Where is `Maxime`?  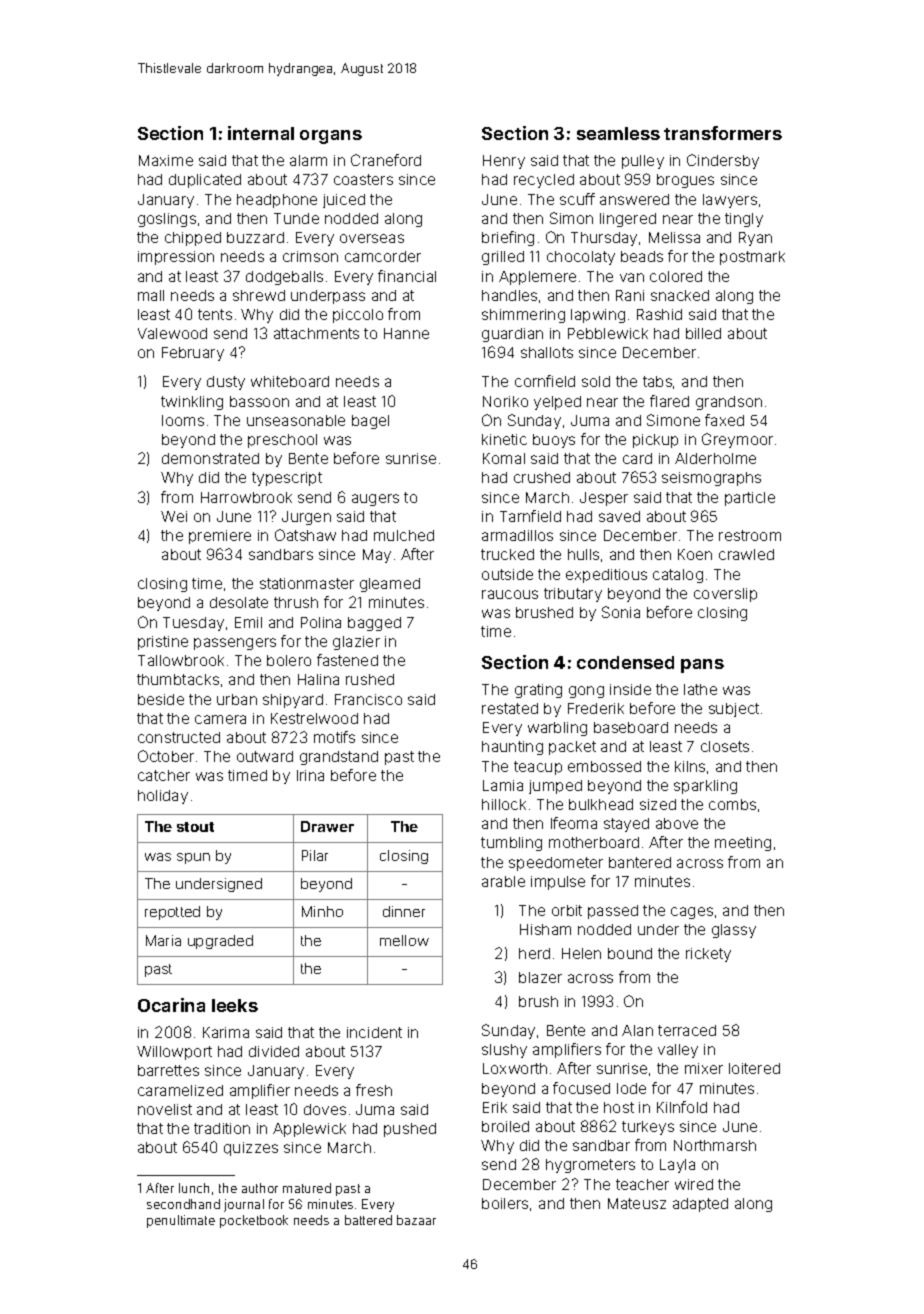 Maxime is located at coordinates (166, 160).
